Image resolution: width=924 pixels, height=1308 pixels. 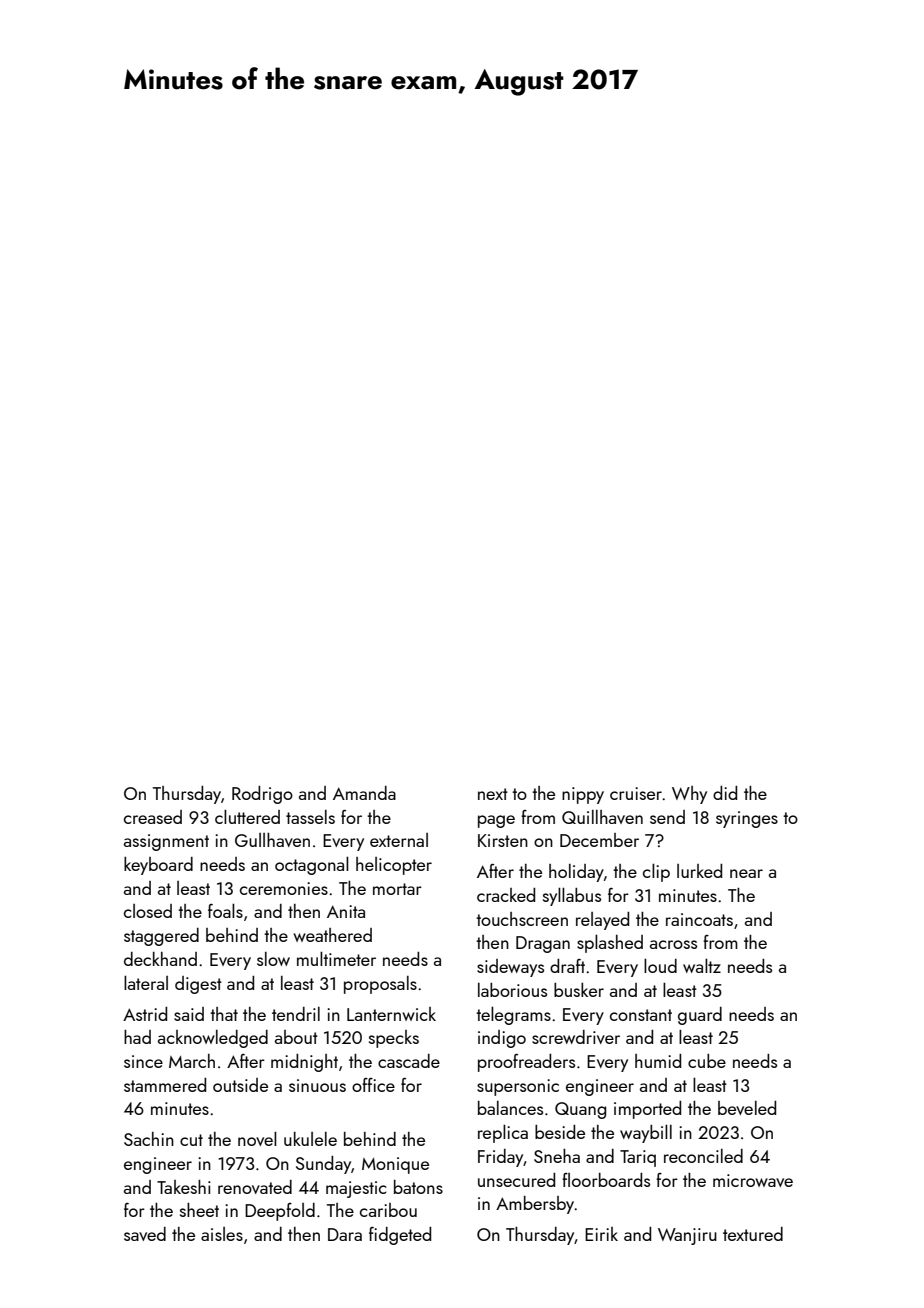 I want to click on raincoats, so click(x=699, y=919).
